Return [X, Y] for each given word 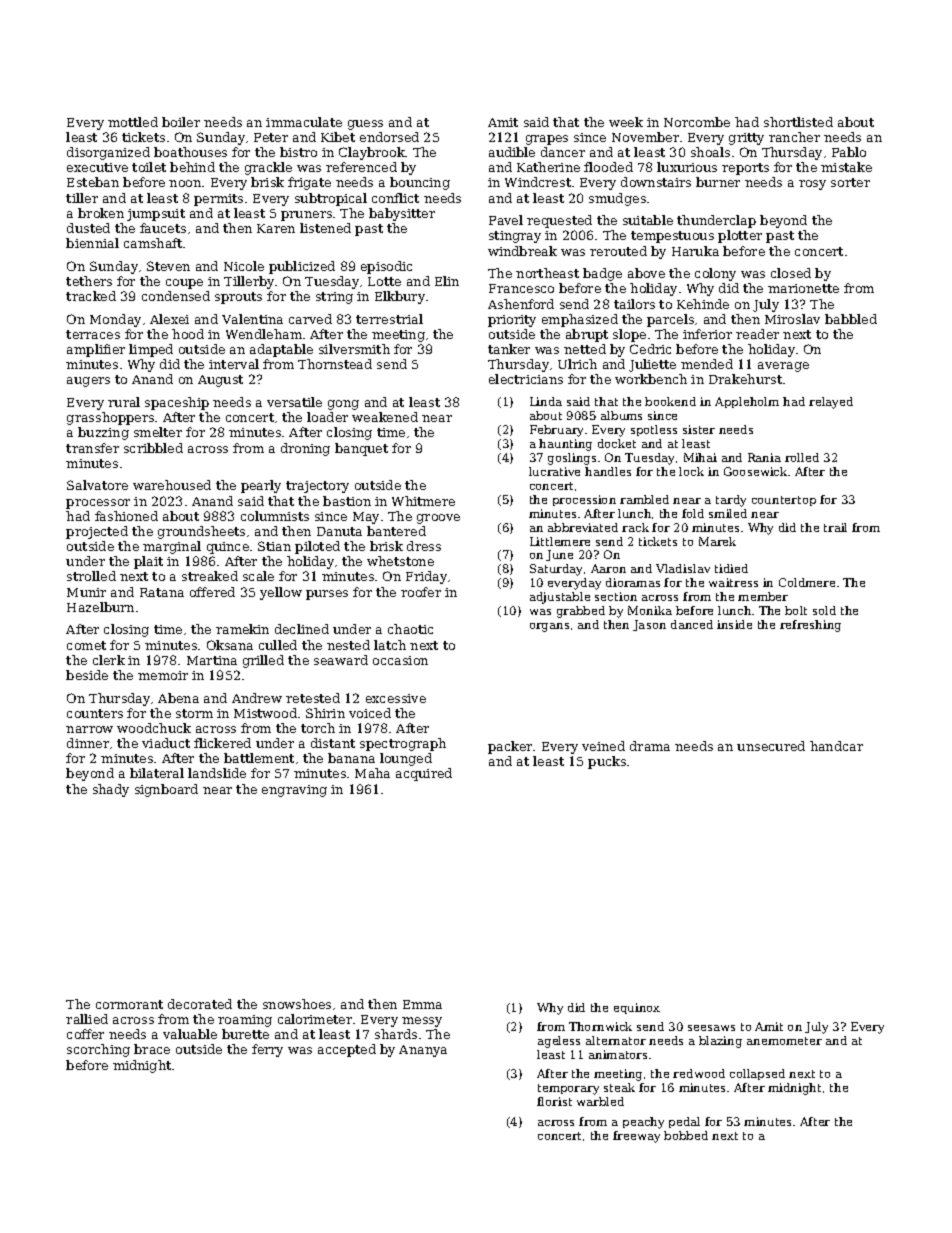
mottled [133, 122]
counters [95, 713]
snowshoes [297, 1004]
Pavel [506, 220]
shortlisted [798, 122]
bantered [396, 531]
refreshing [810, 626]
